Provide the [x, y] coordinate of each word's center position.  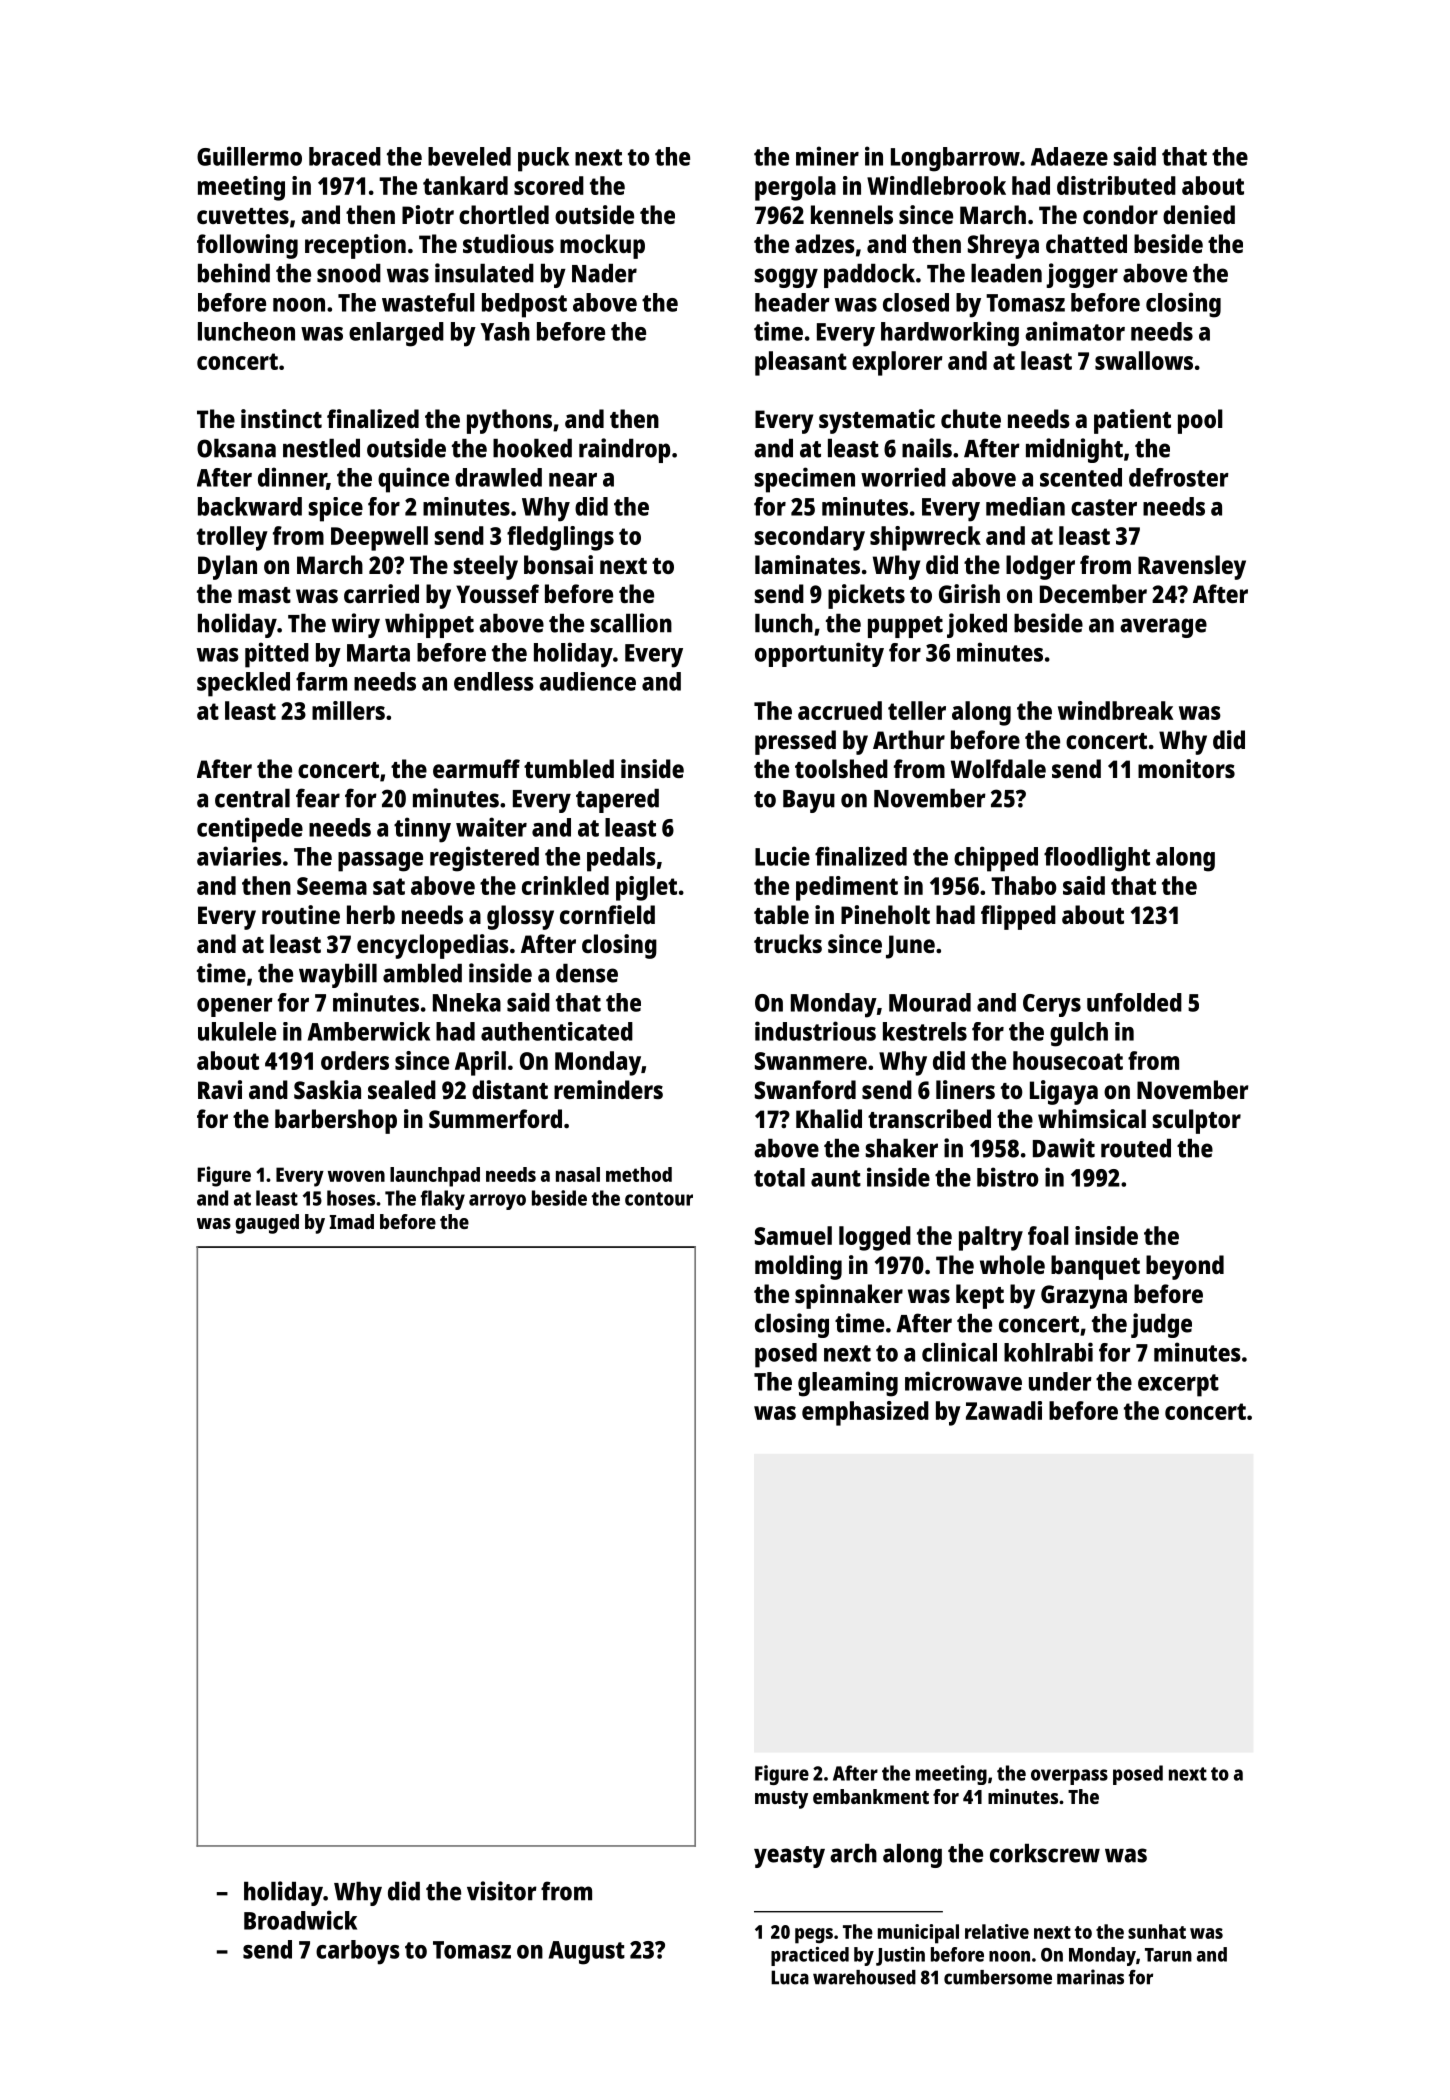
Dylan [227, 567]
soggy [786, 278]
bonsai [558, 564]
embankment [871, 1796]
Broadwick [300, 1920]
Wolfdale [998, 768]
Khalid [829, 1118]
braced [345, 156]
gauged [267, 1224]
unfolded [1134, 1002]
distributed [1116, 185]
